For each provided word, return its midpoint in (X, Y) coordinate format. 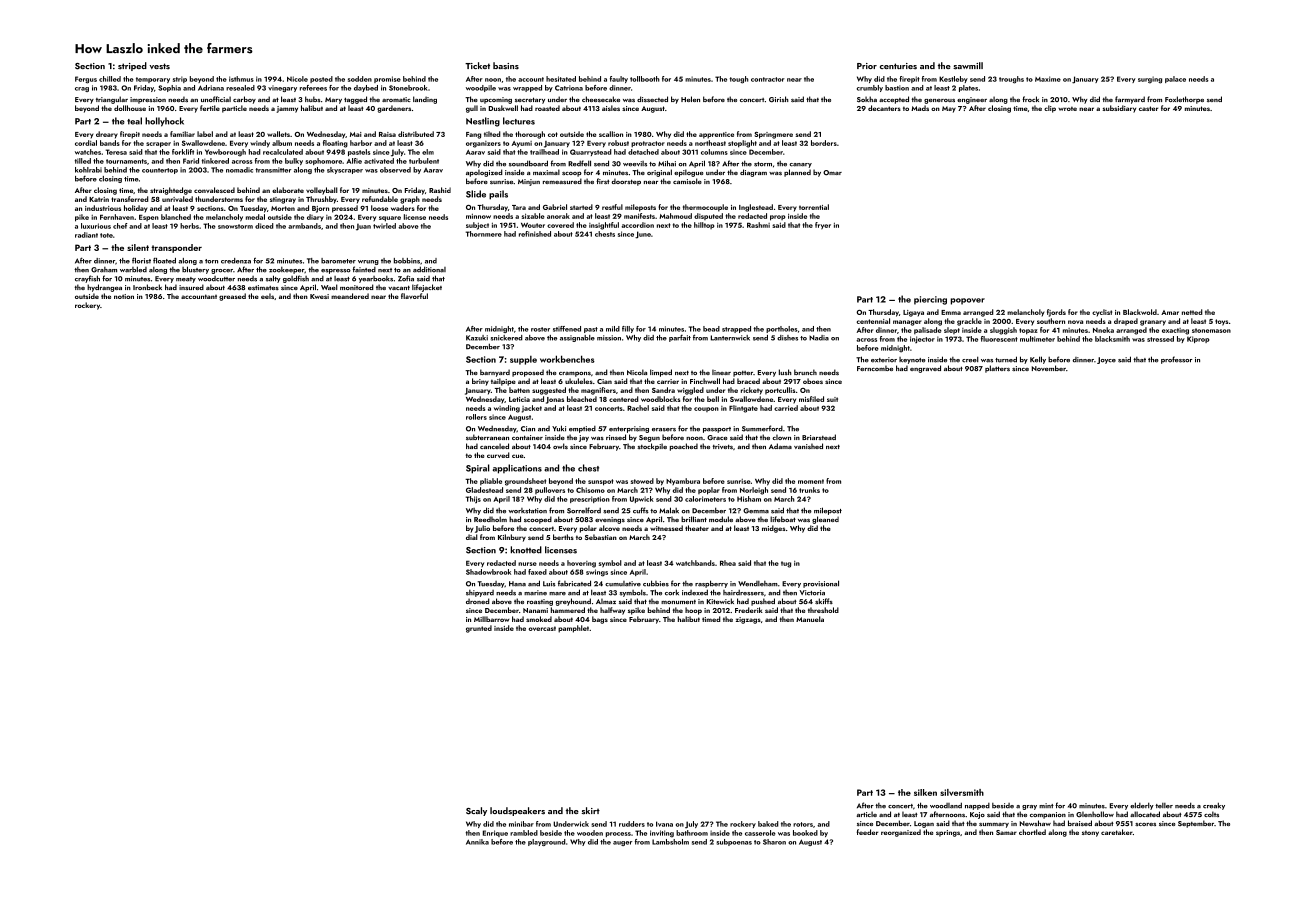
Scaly (476, 811)
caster (1148, 108)
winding (507, 409)
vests (159, 66)
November (1049, 368)
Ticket (477, 65)
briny (480, 382)
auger (622, 843)
